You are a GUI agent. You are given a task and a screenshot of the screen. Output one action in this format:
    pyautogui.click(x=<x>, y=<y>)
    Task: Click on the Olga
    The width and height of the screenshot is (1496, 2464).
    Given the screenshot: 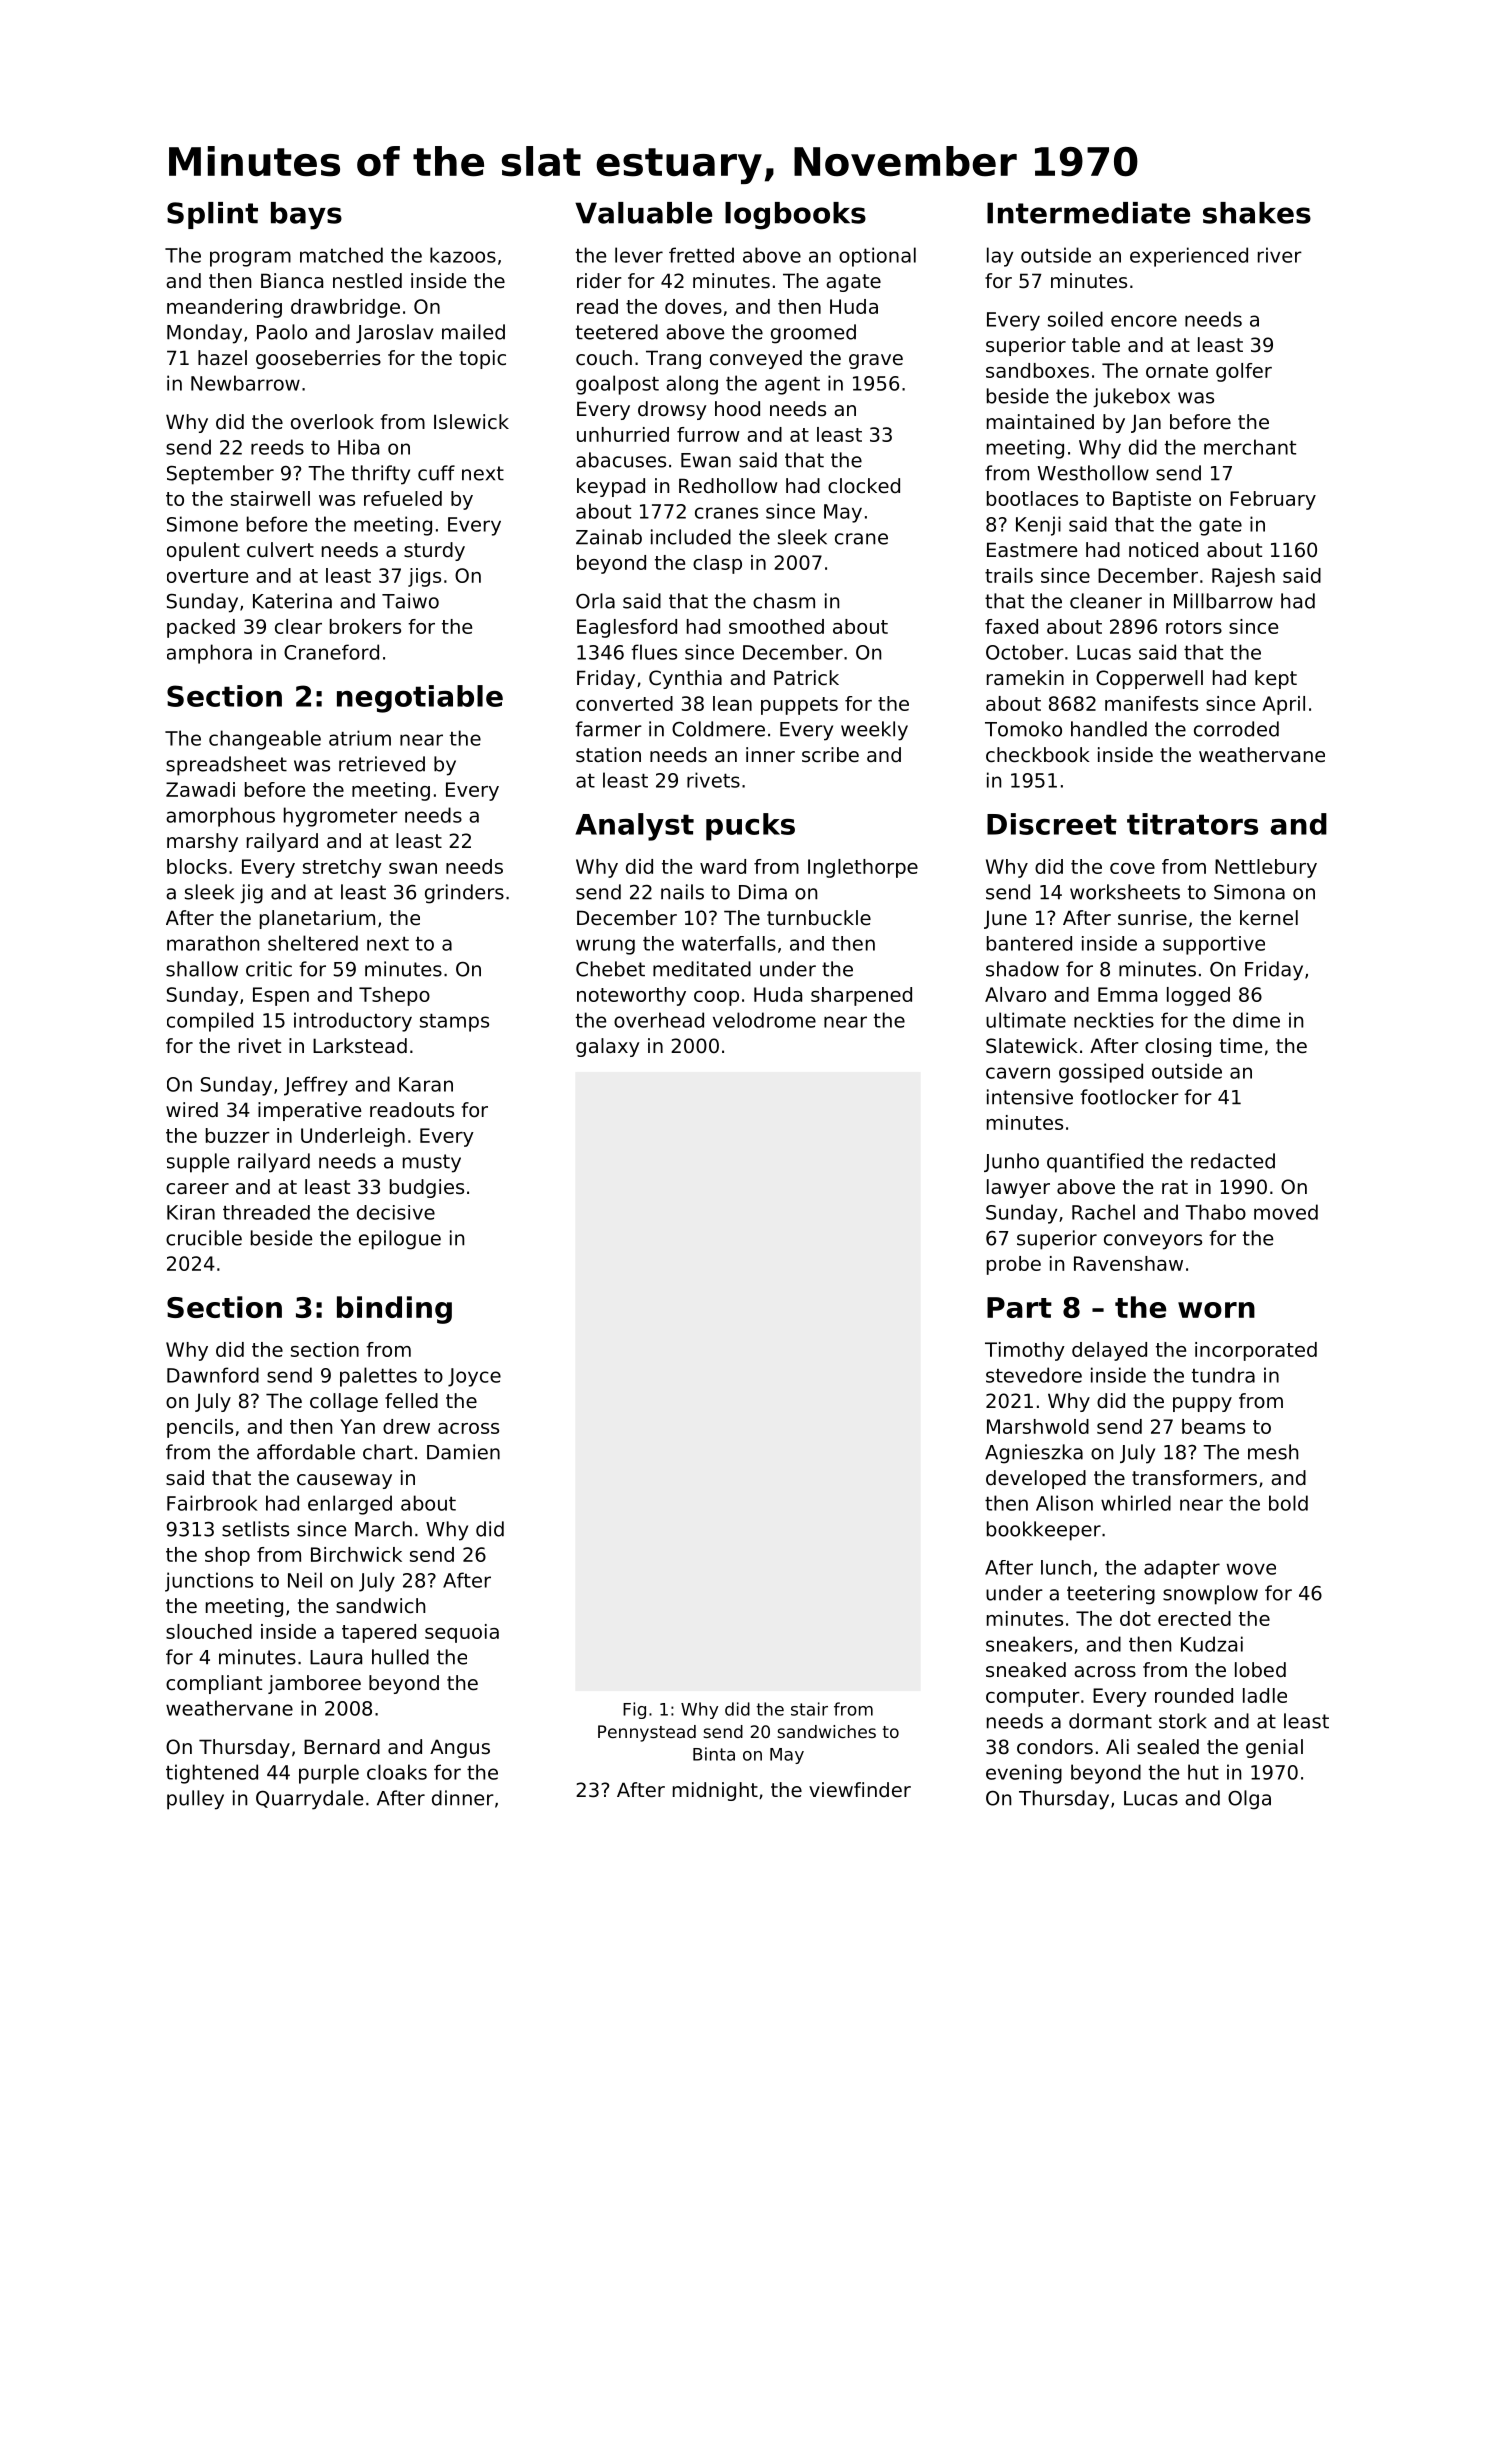 What is the action you would take?
    pyautogui.click(x=1249, y=1800)
